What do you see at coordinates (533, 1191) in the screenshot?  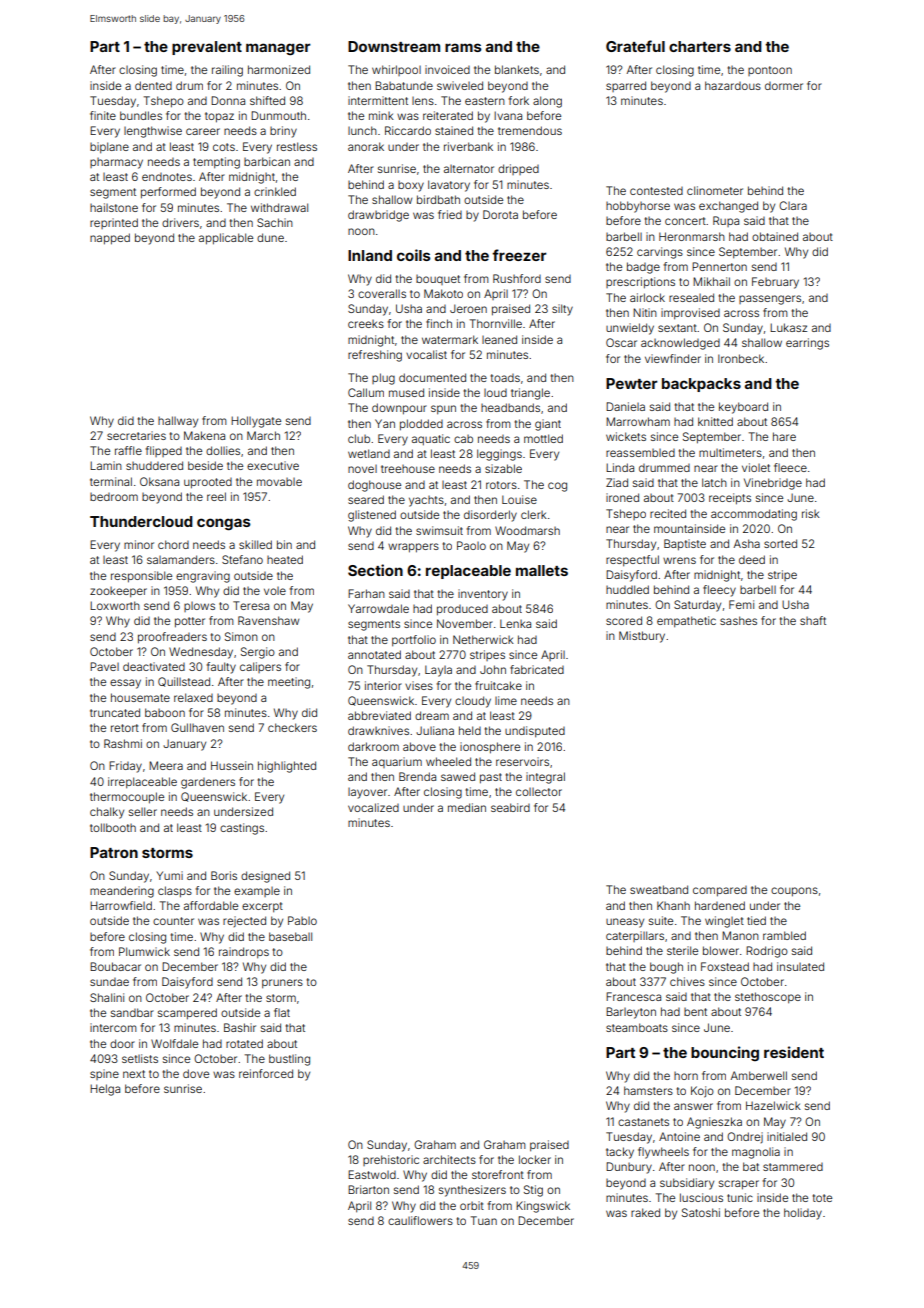 I see `Stig` at bounding box center [533, 1191].
